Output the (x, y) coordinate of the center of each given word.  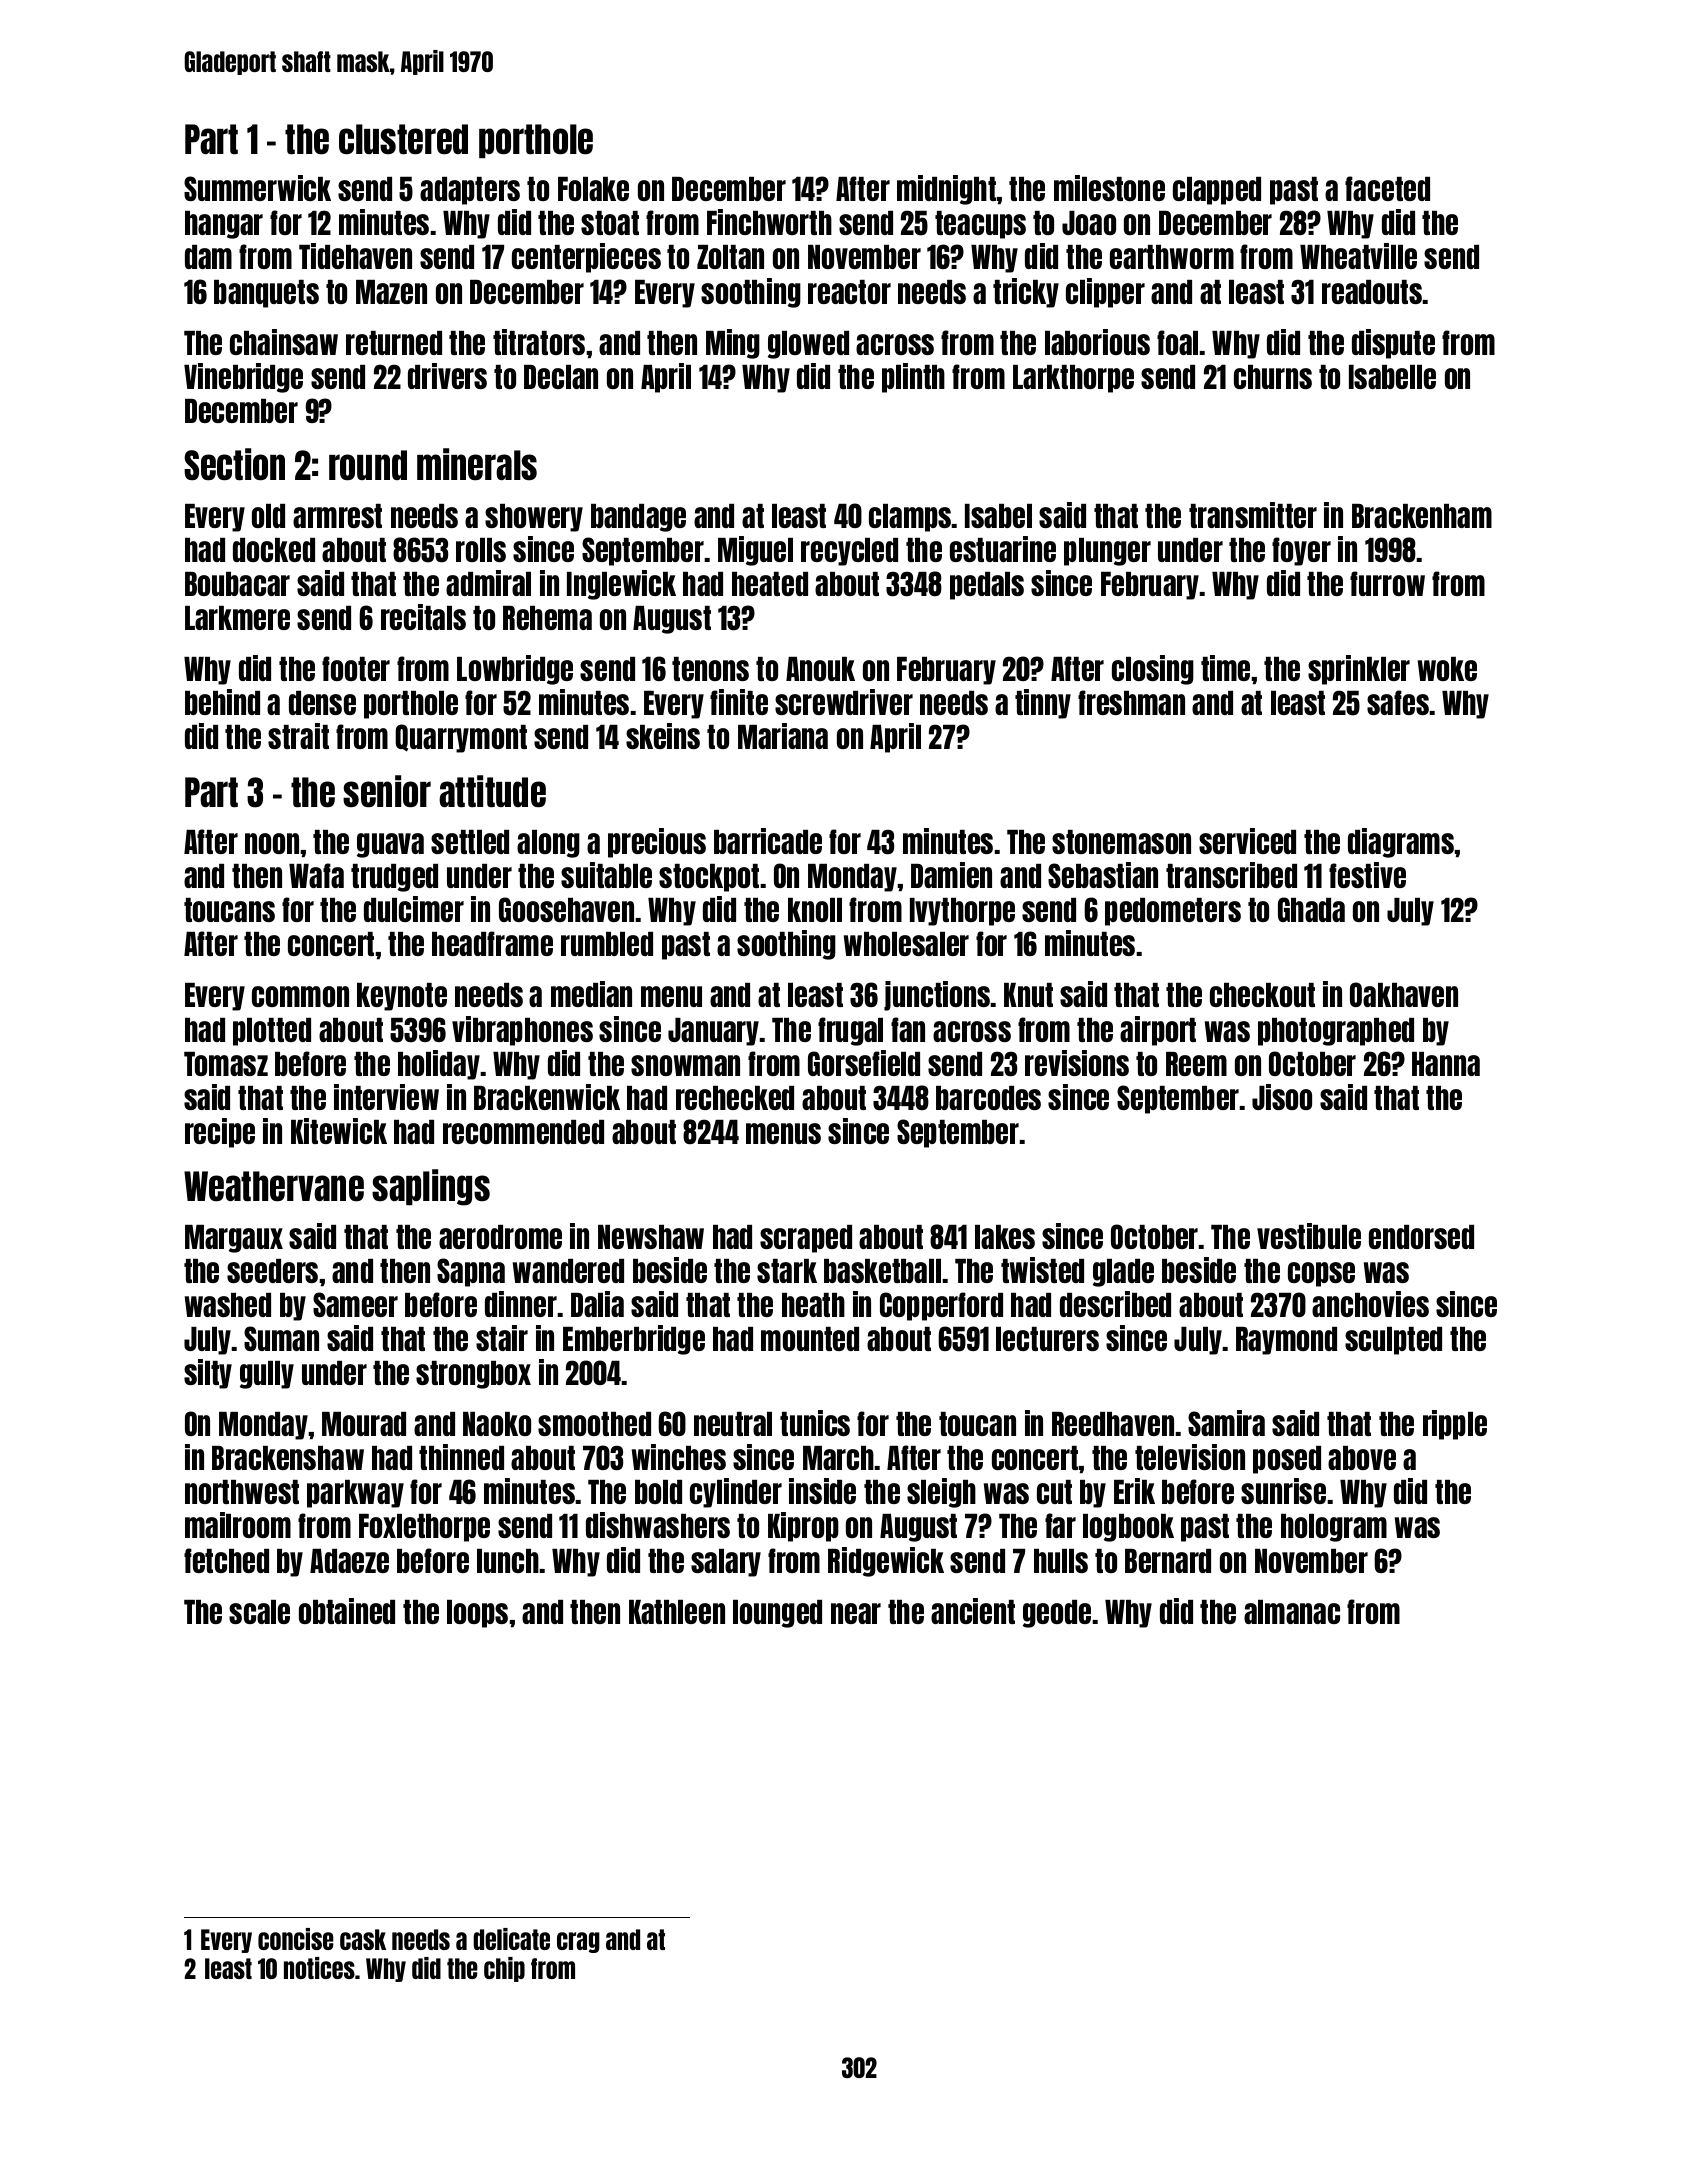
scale (259, 1612)
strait (298, 736)
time (1226, 668)
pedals (987, 586)
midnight (947, 190)
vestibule (1309, 1236)
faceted (1387, 188)
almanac (1292, 1612)
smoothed (594, 1424)
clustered (403, 139)
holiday (439, 1065)
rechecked (735, 1098)
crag (578, 1942)
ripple (1455, 1425)
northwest (242, 1492)
